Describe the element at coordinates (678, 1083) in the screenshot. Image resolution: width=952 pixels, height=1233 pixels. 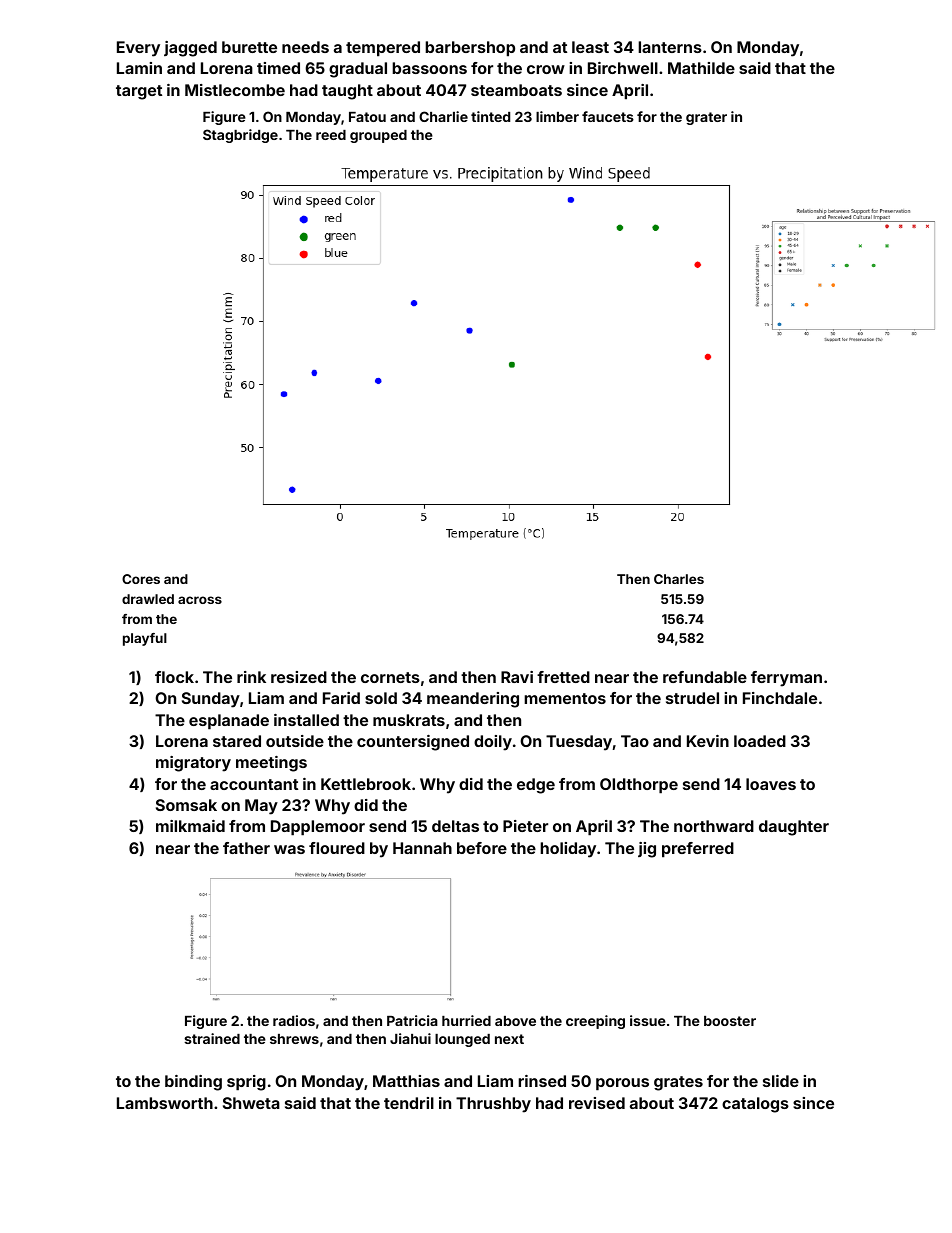
I see `grates` at that location.
